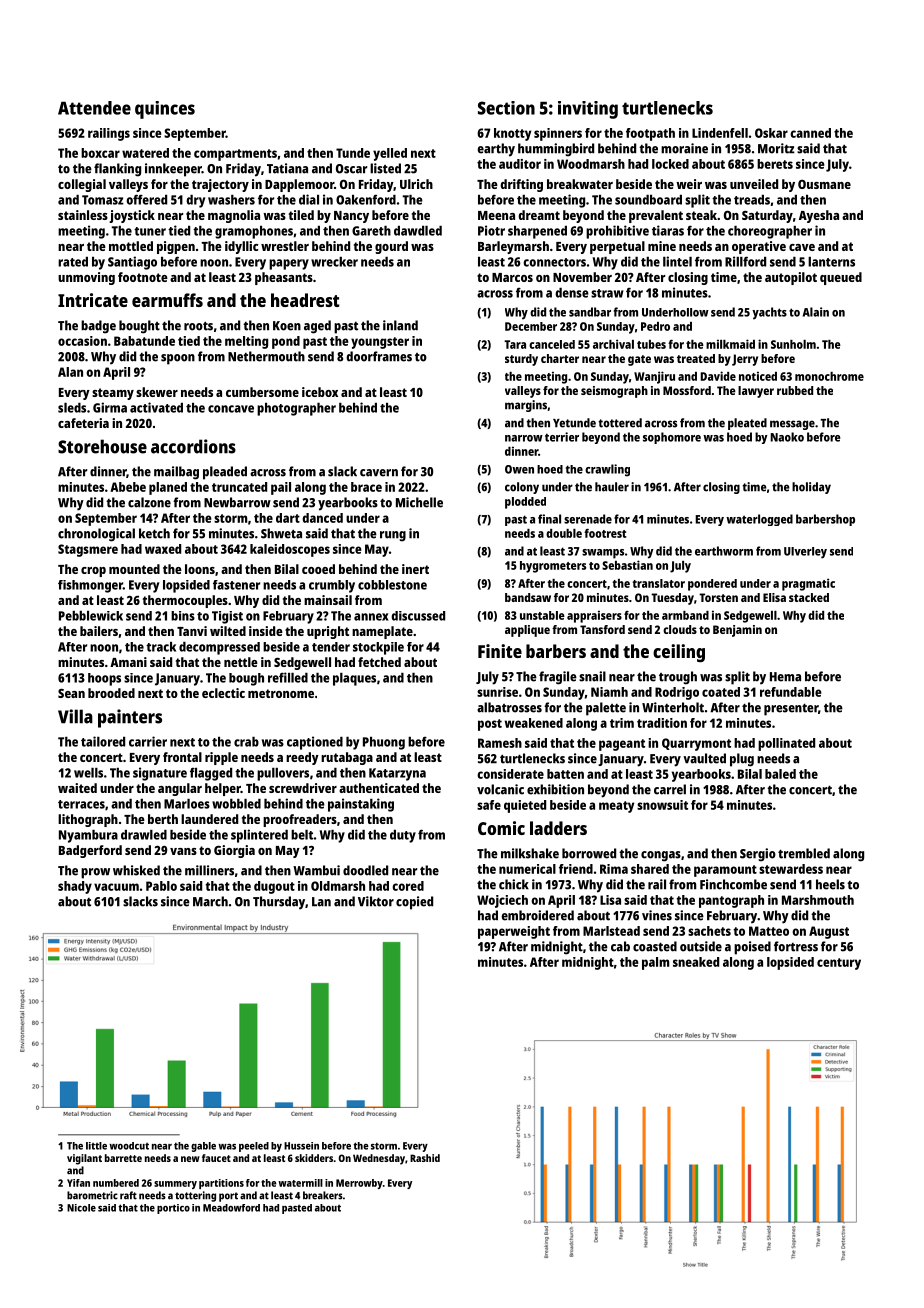  What do you see at coordinates (490, 725) in the document?
I see `post` at bounding box center [490, 725].
